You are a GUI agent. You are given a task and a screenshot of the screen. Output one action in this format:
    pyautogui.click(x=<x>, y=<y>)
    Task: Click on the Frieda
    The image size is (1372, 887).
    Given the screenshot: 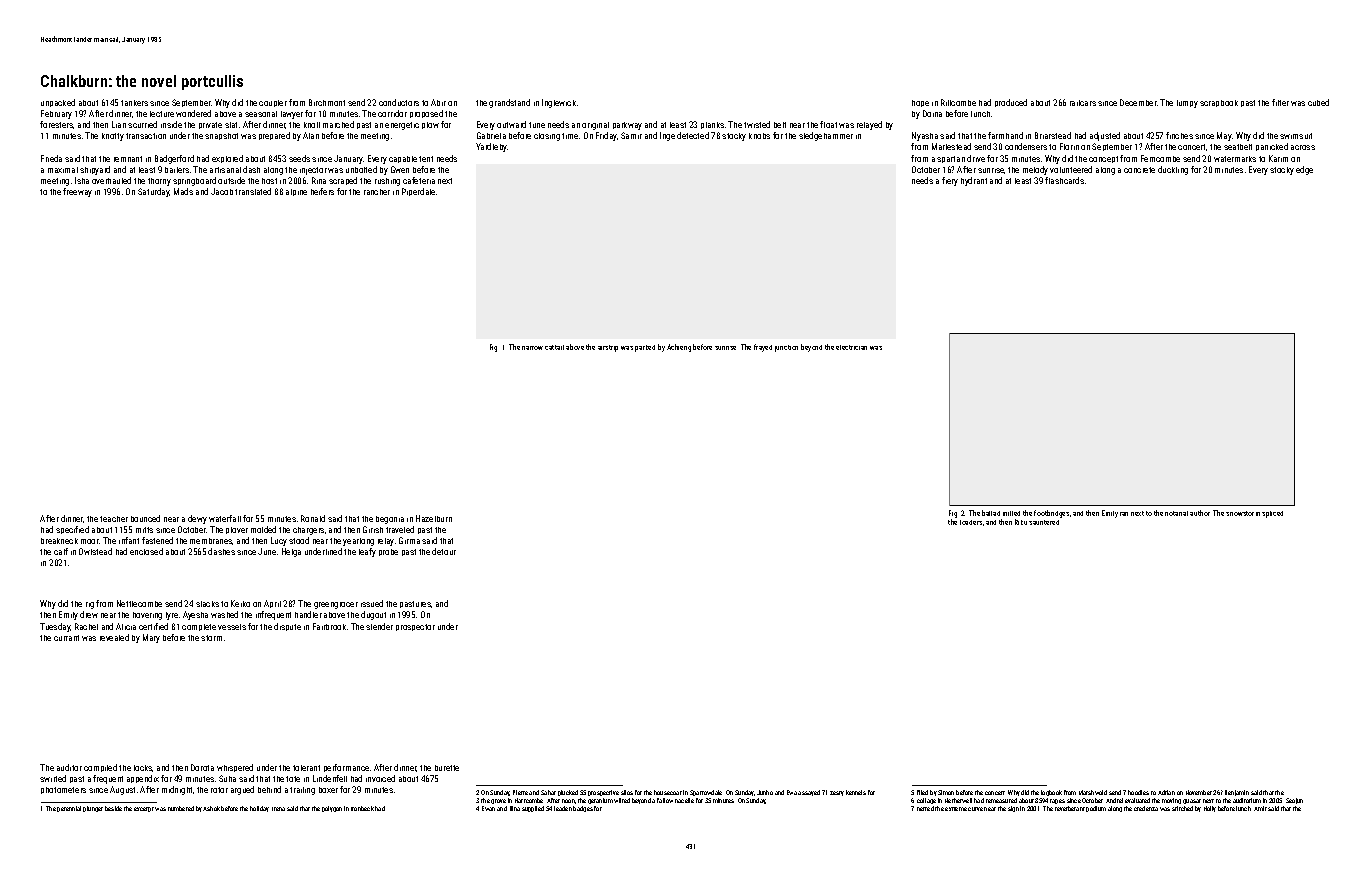 What is the action you would take?
    pyautogui.click(x=51, y=158)
